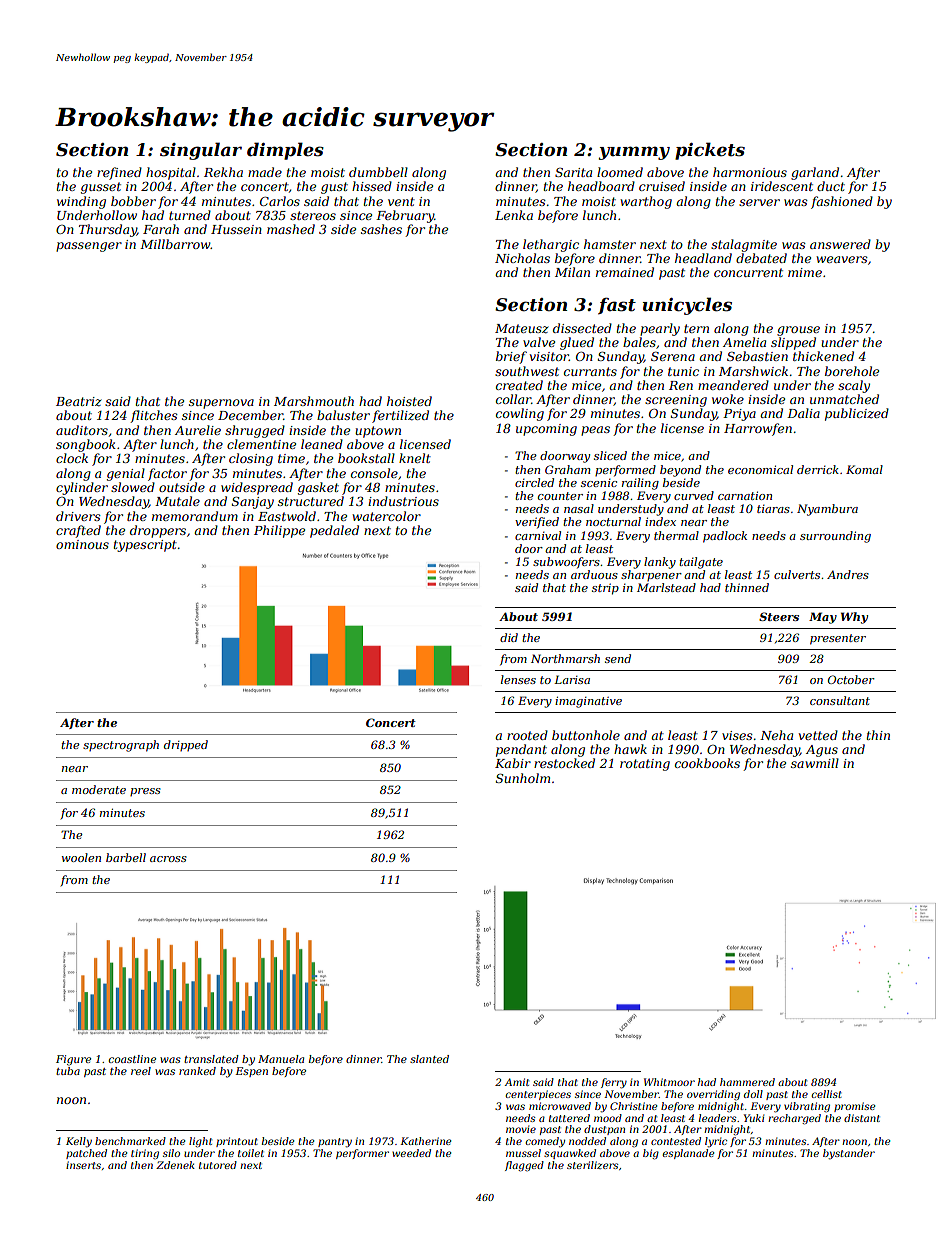  Describe the element at coordinates (218, 1165) in the image. I see `tutored` at that location.
